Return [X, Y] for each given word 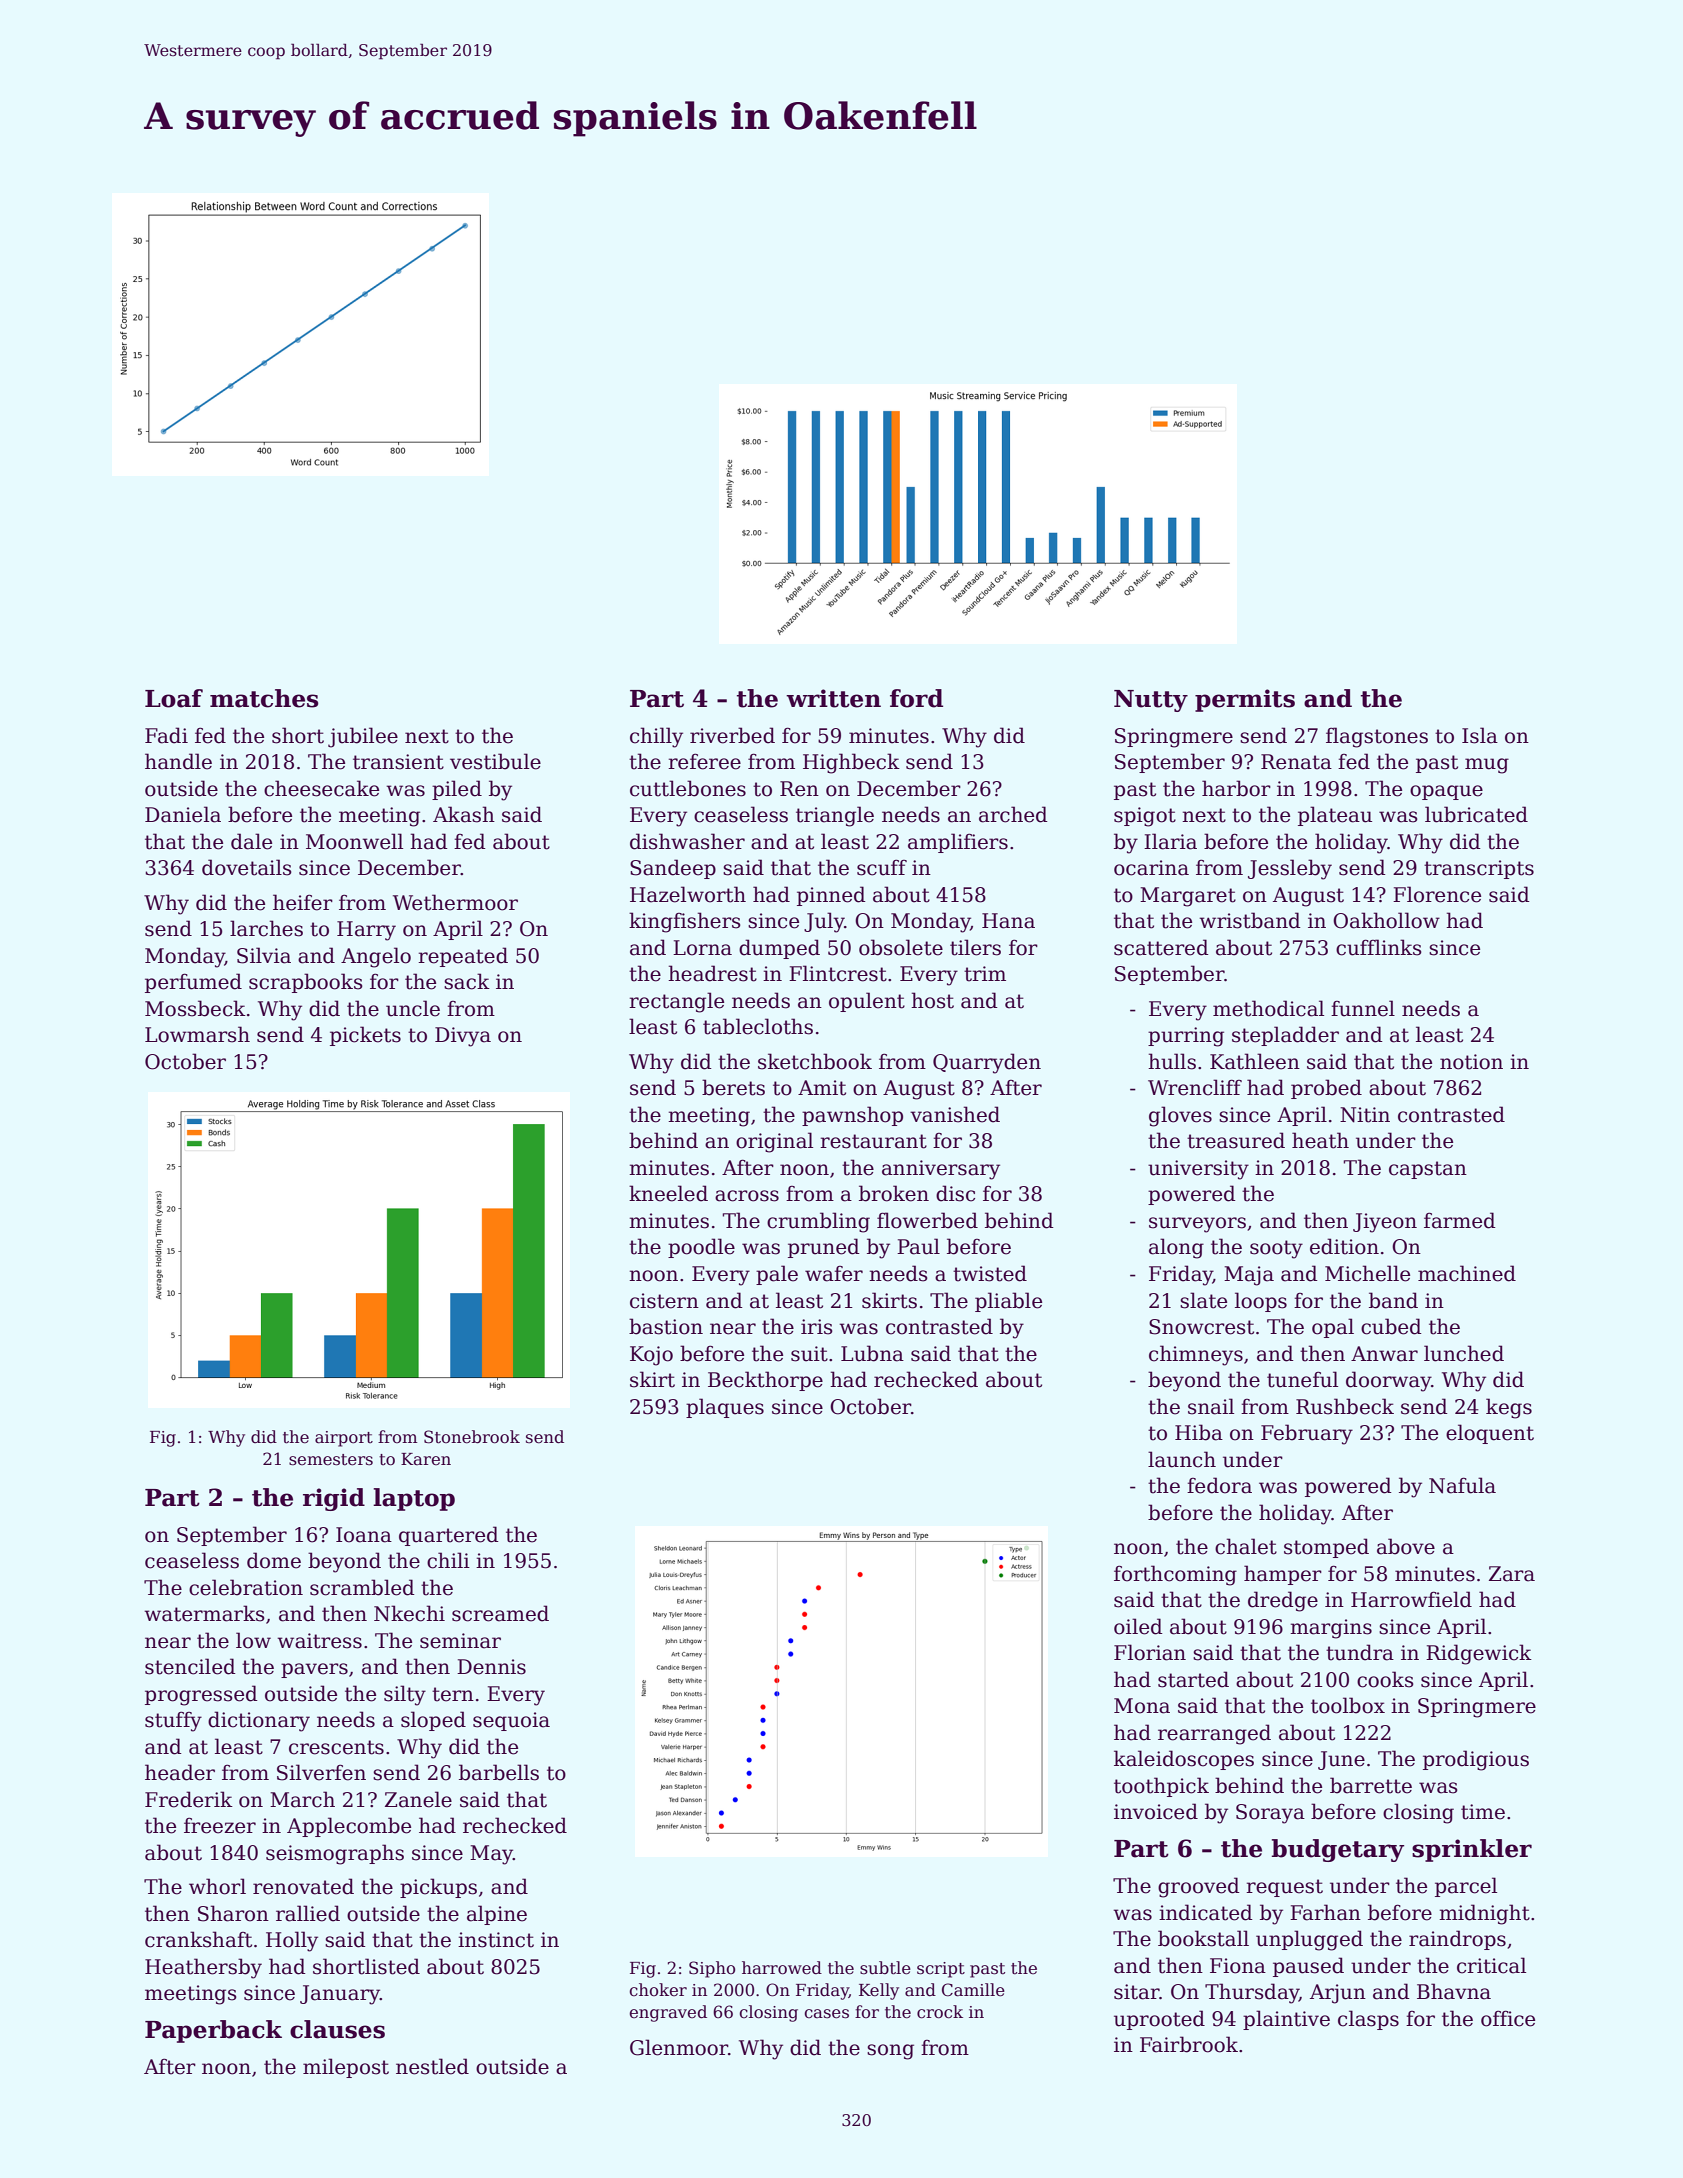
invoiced [1156, 1811]
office [1508, 2018]
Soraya [1270, 1814]
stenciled [190, 1666]
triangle [835, 816]
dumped [779, 949]
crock [940, 2012]
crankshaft [198, 1939]
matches [264, 698]
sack [467, 981]
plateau [1335, 816]
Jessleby [1290, 869]
